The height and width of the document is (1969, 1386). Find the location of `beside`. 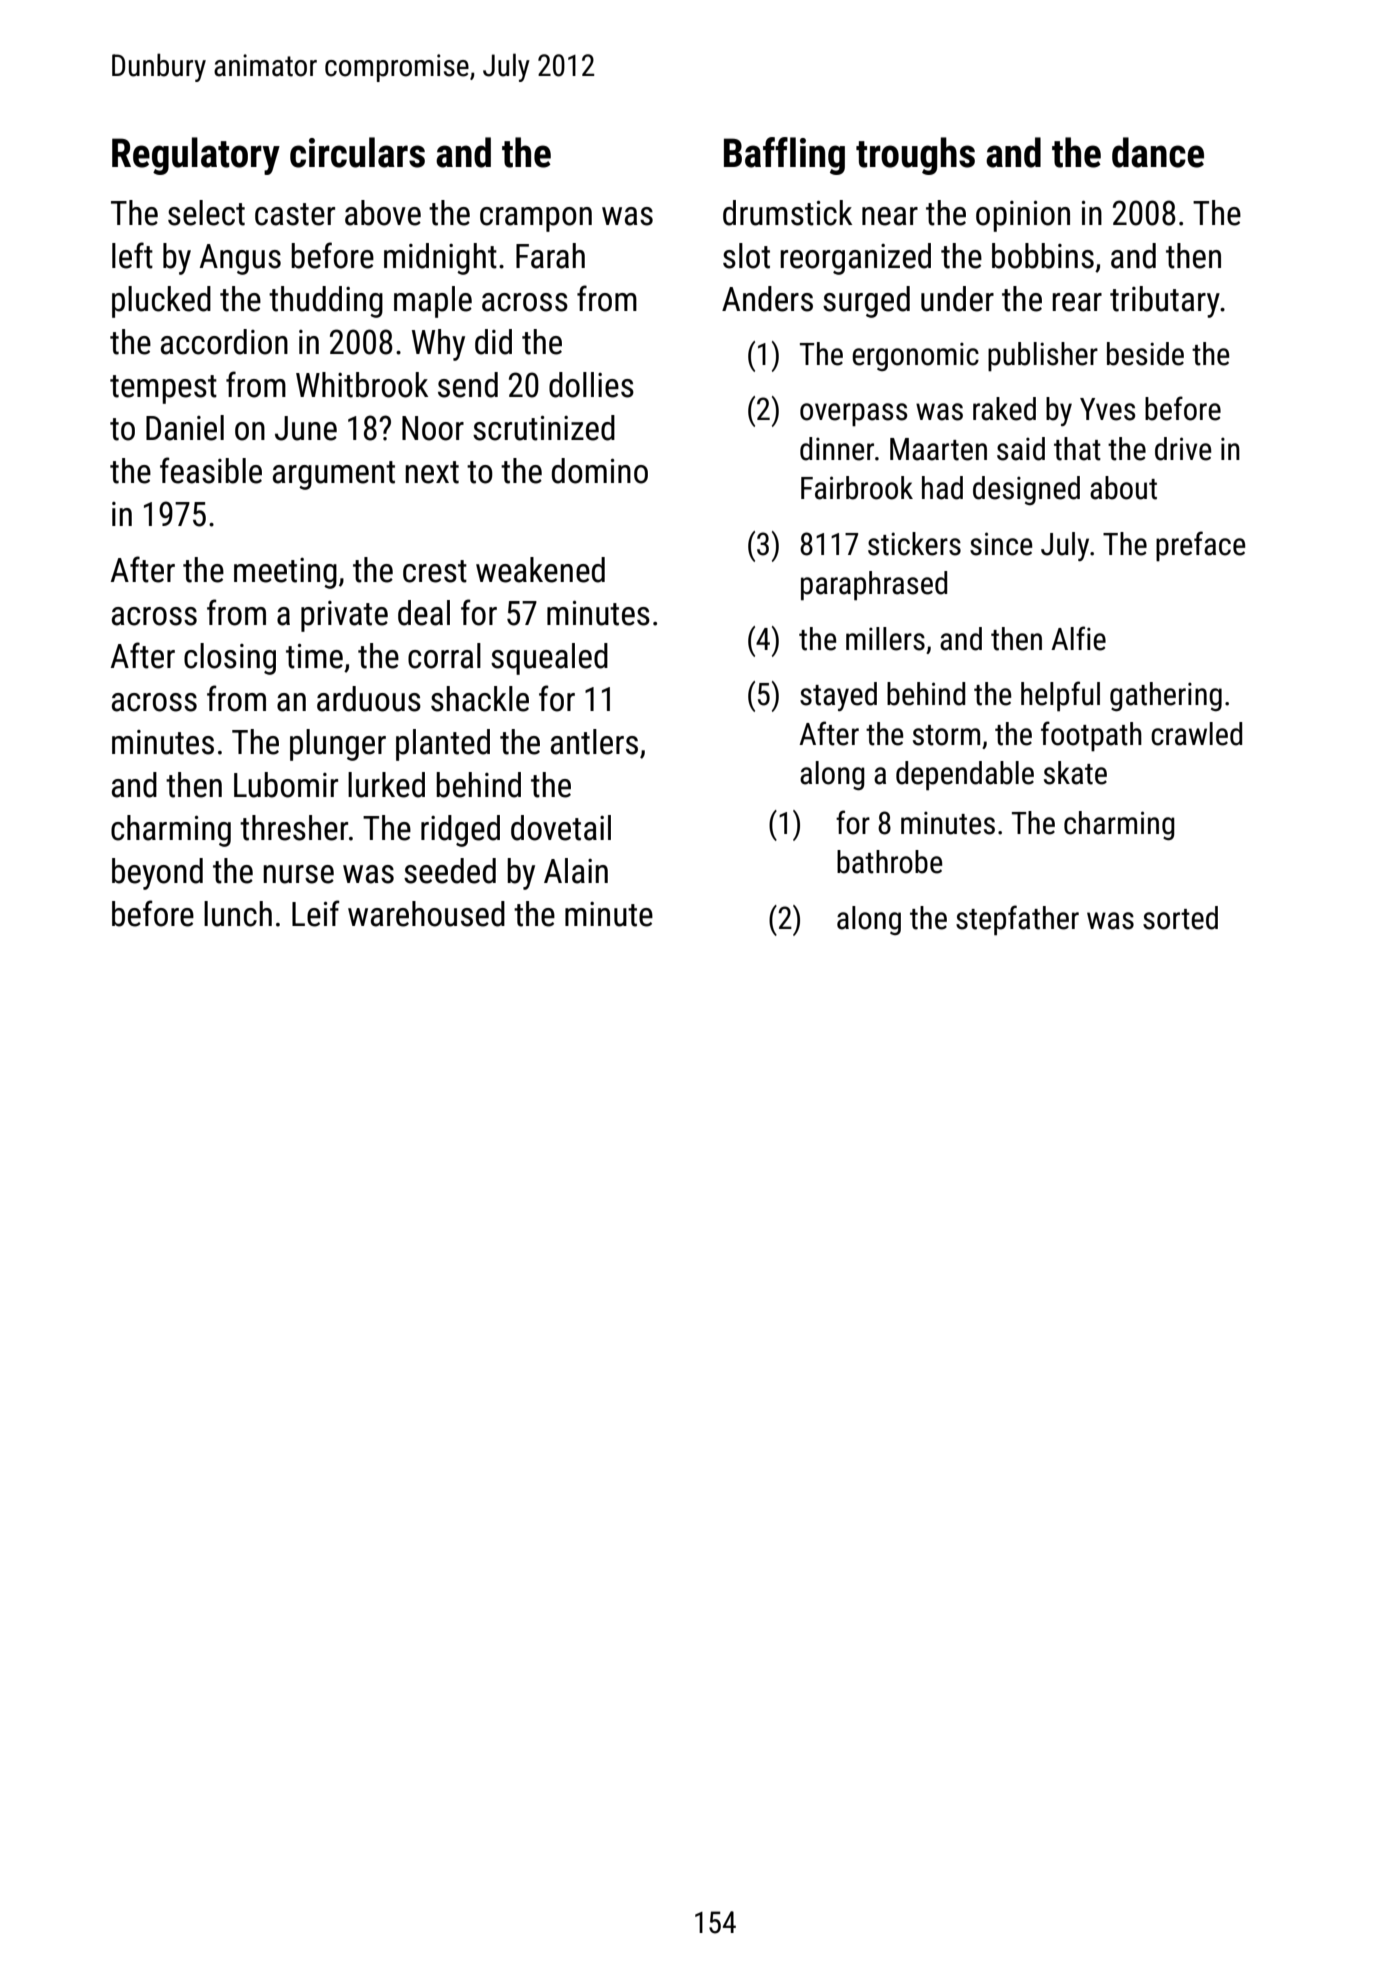

beside is located at coordinates (1145, 354).
